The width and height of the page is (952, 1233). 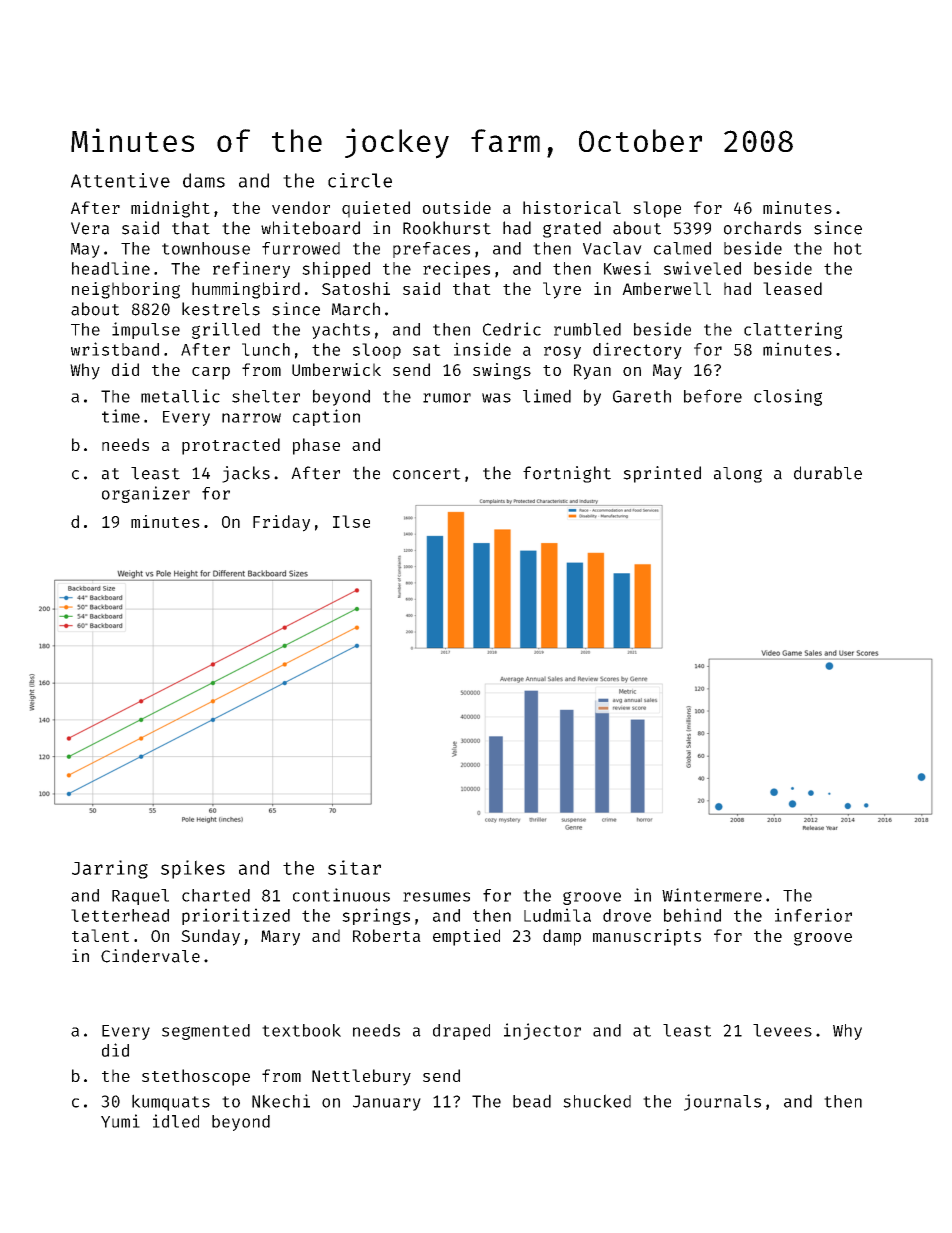 What do you see at coordinates (562, 937) in the page?
I see `damp` at bounding box center [562, 937].
